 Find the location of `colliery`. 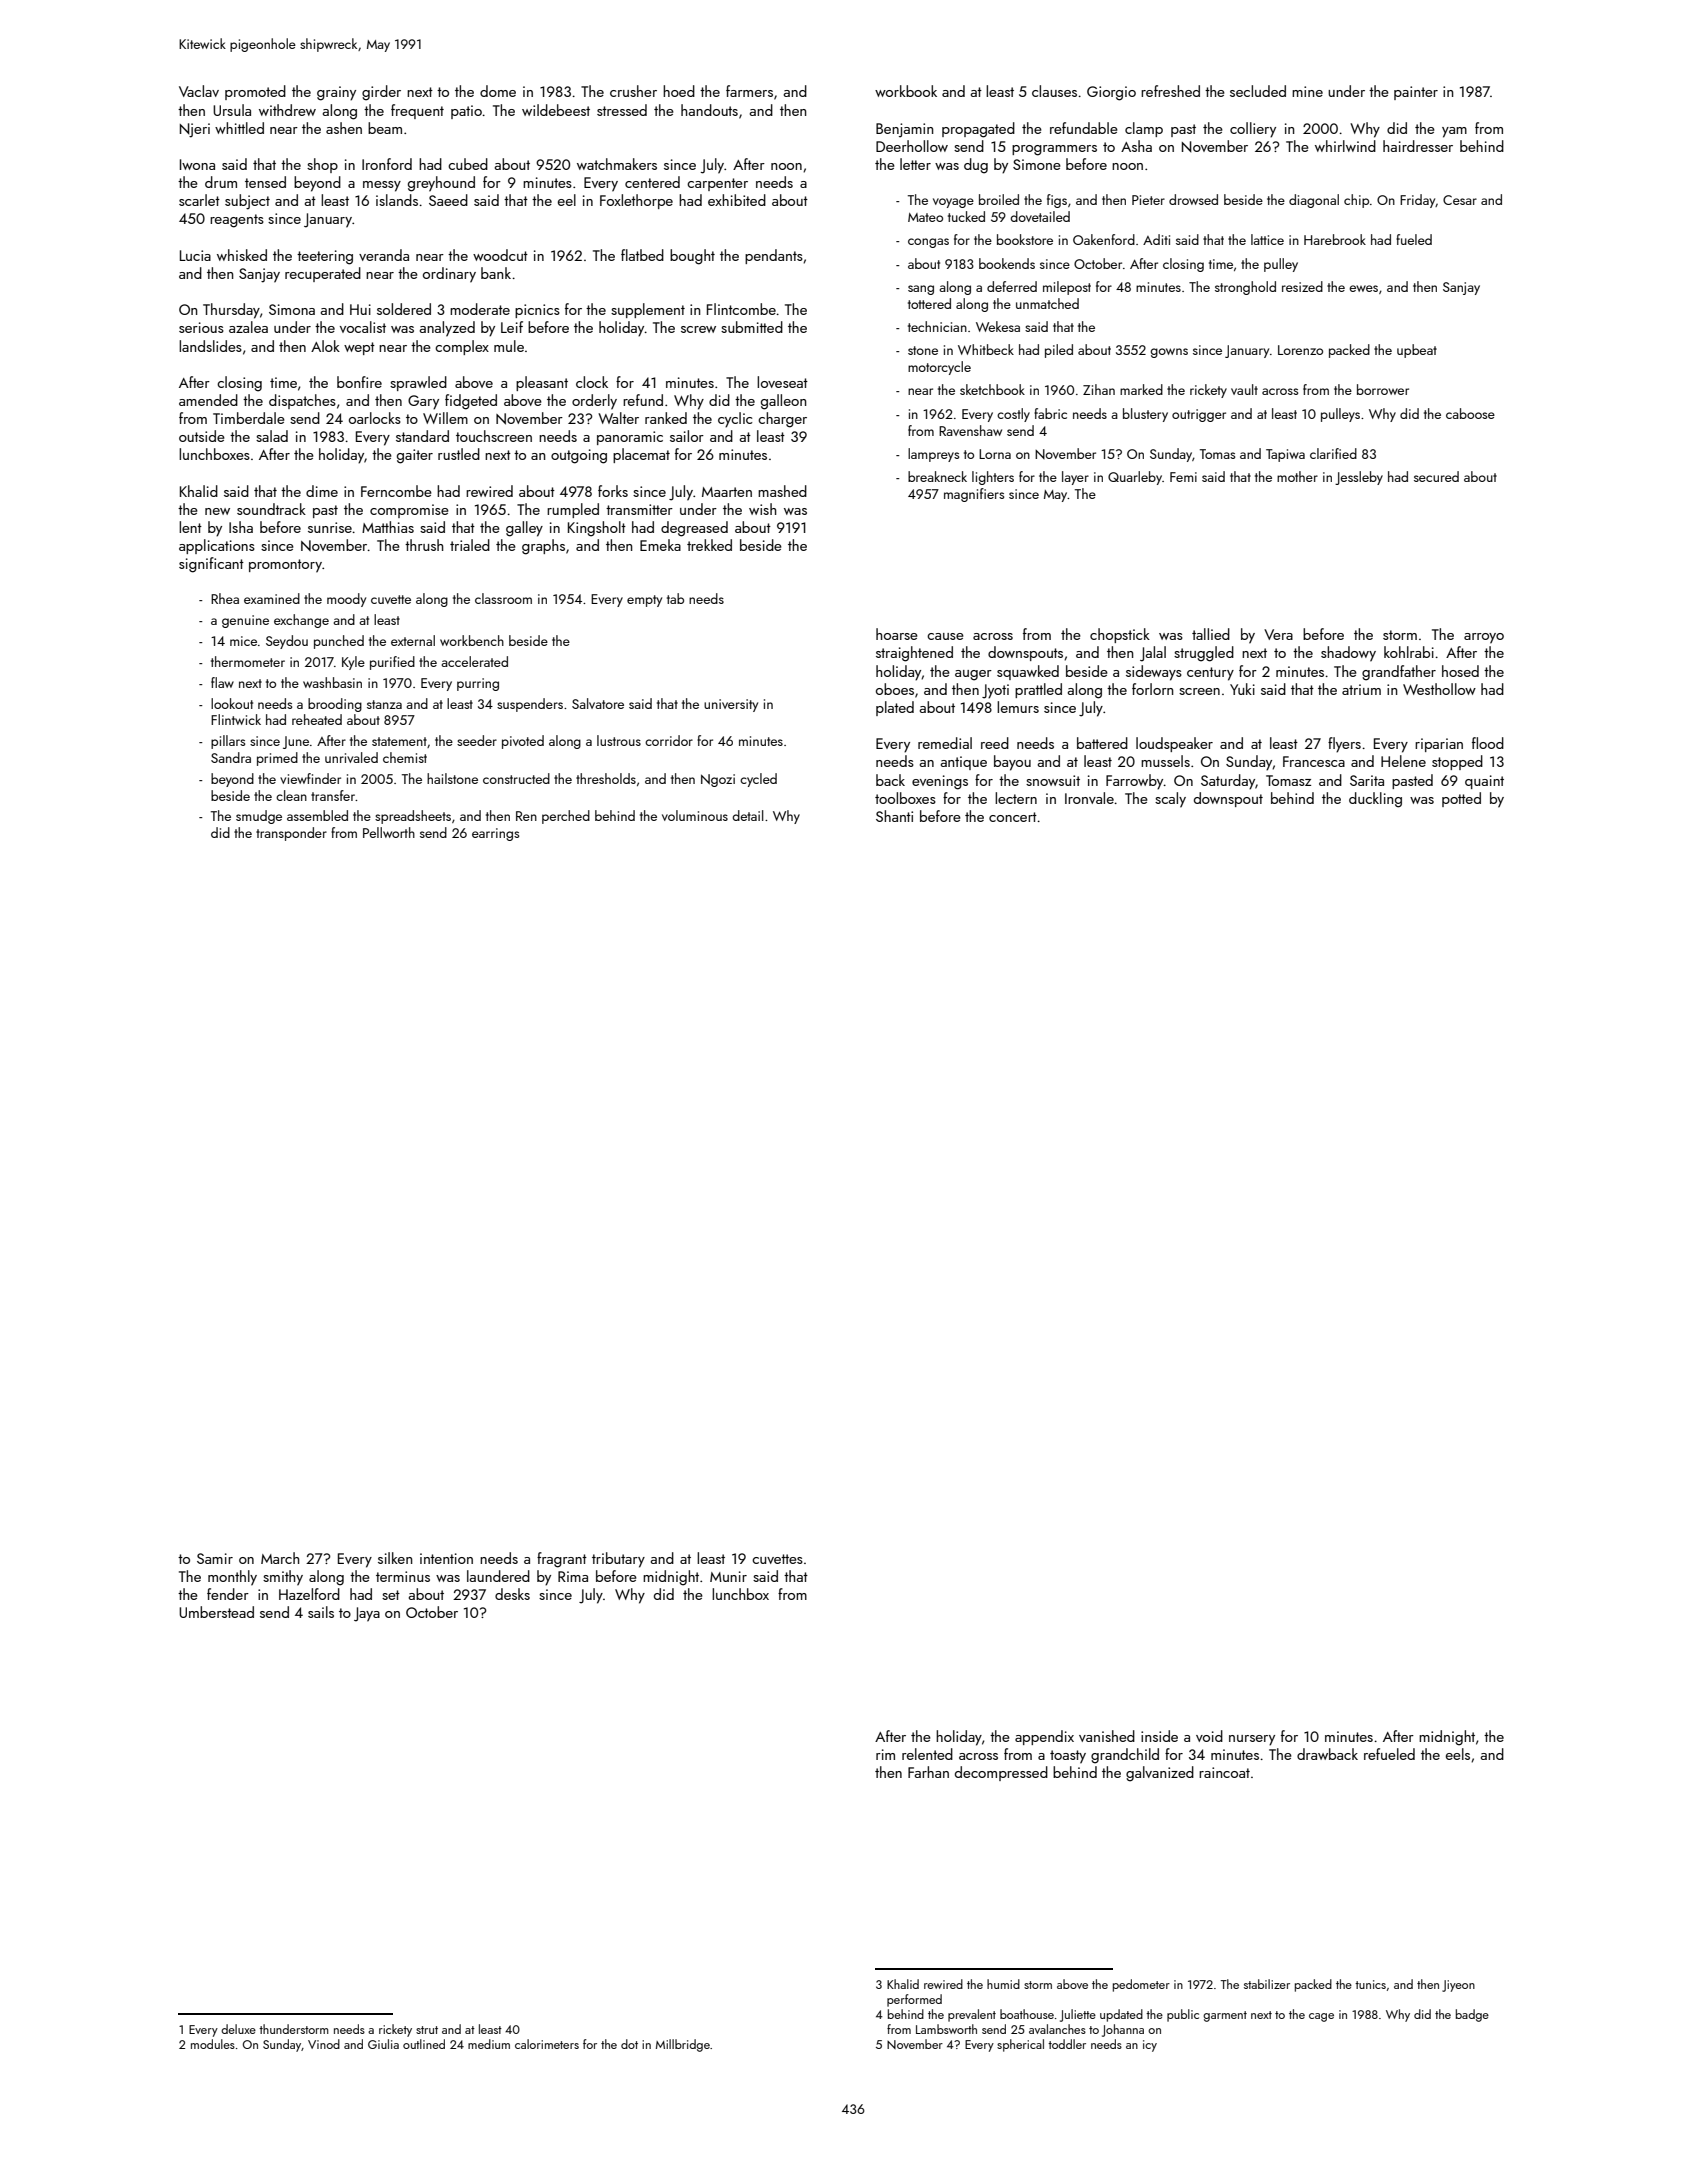

colliery is located at coordinates (1253, 130).
